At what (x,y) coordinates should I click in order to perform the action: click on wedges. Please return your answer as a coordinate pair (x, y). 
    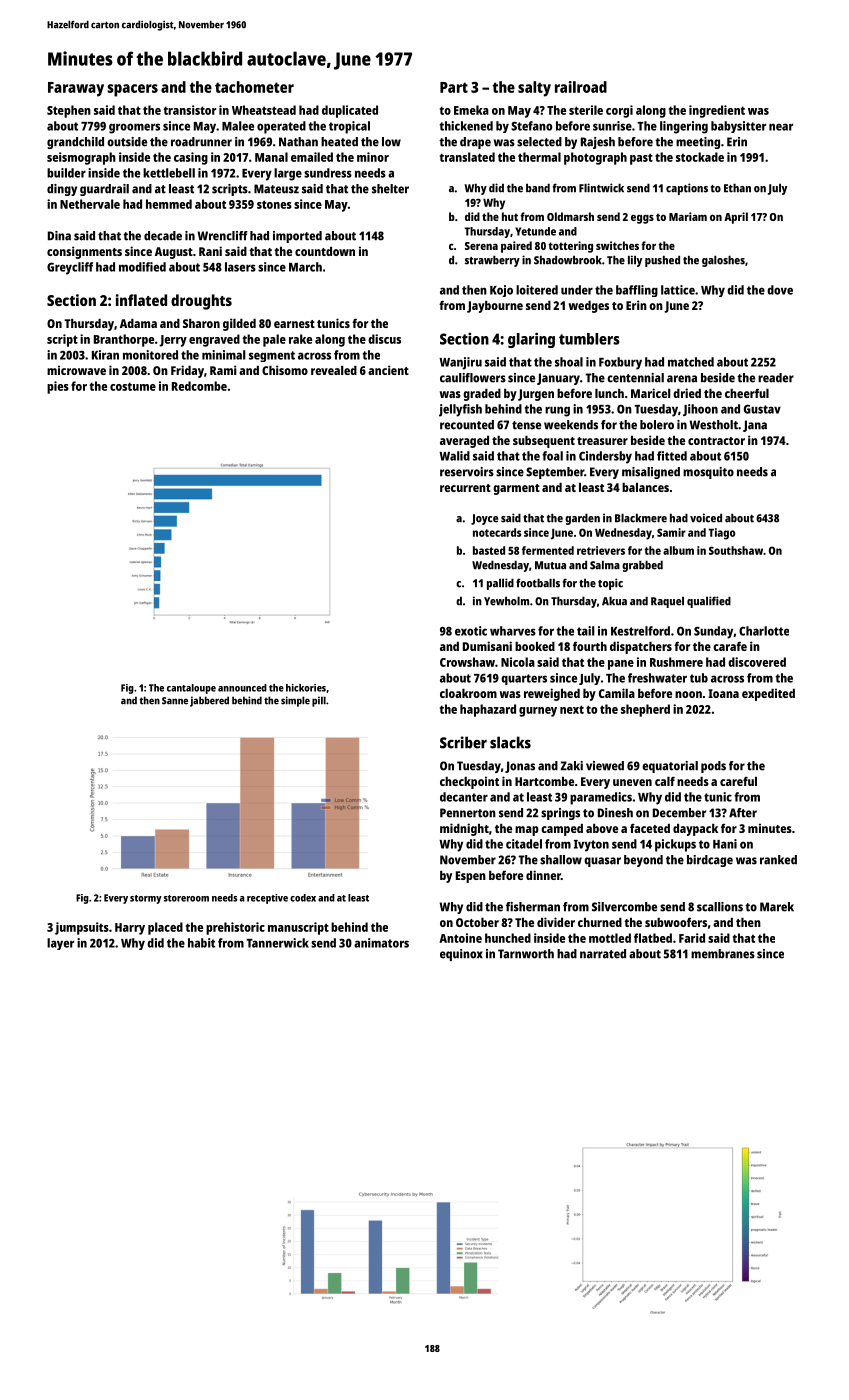
    Looking at the image, I should click on (589, 307).
